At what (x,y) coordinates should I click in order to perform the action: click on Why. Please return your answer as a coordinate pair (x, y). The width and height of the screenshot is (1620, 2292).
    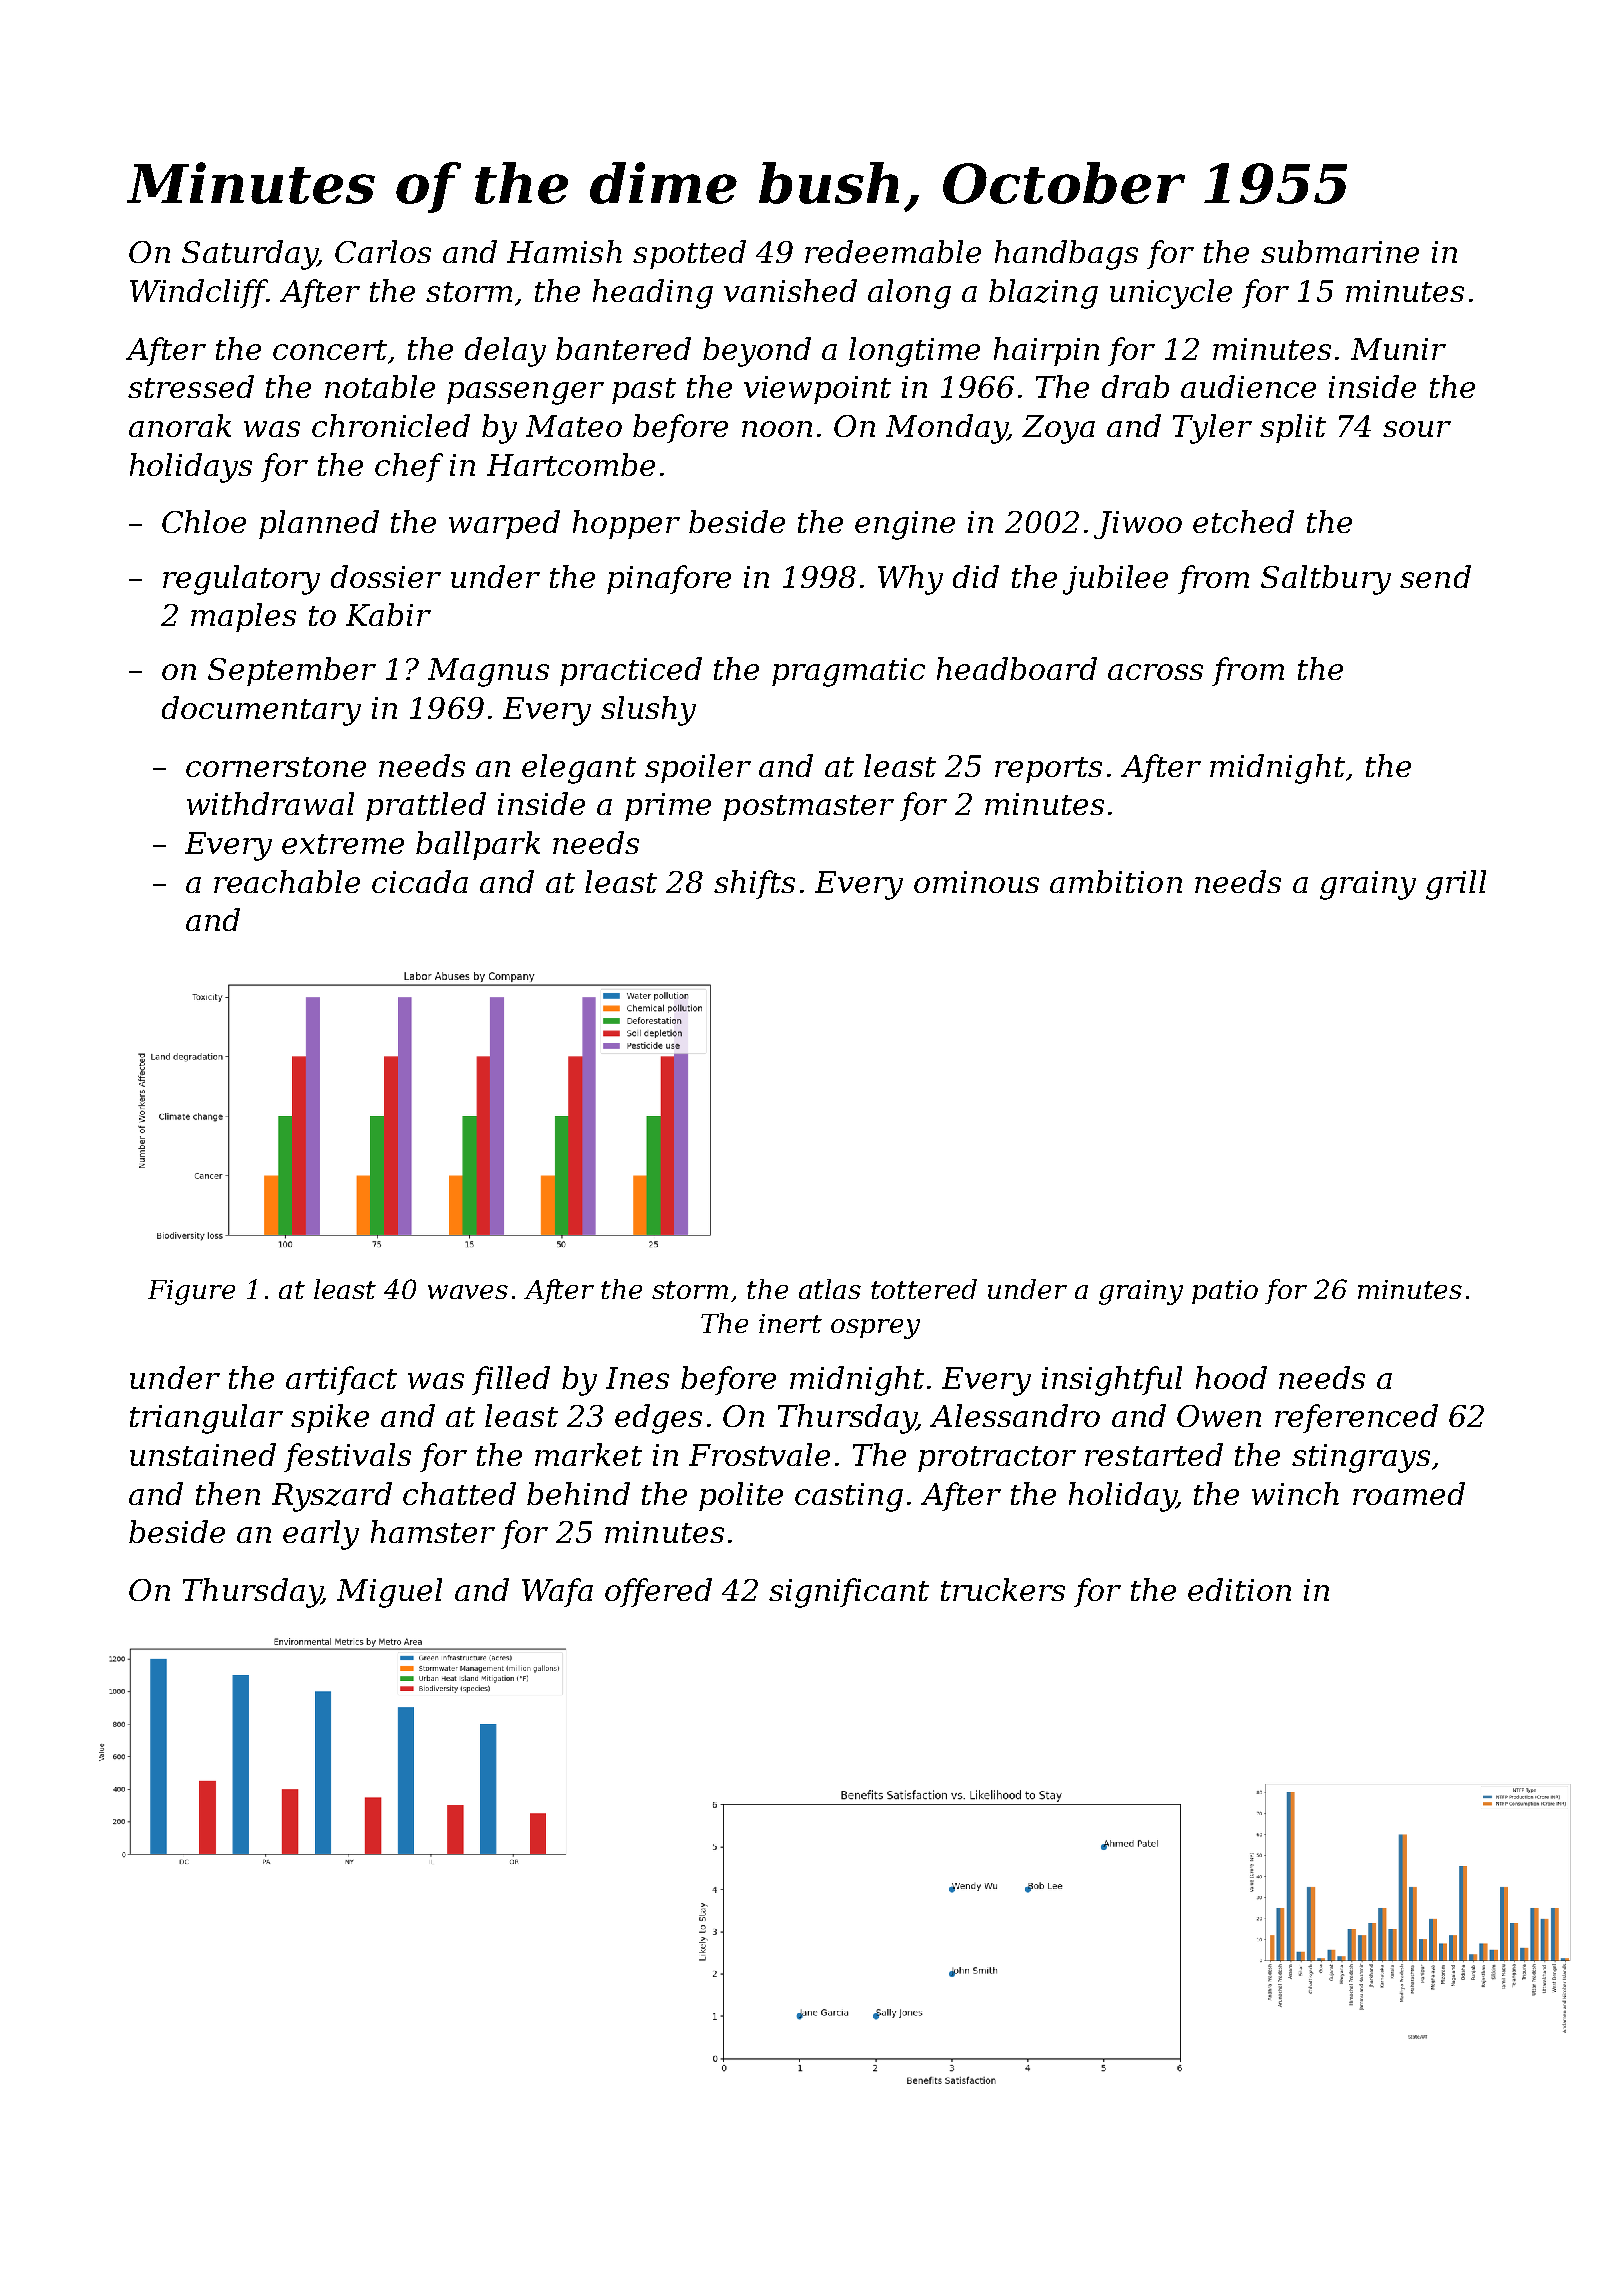
    Looking at the image, I should click on (910, 580).
